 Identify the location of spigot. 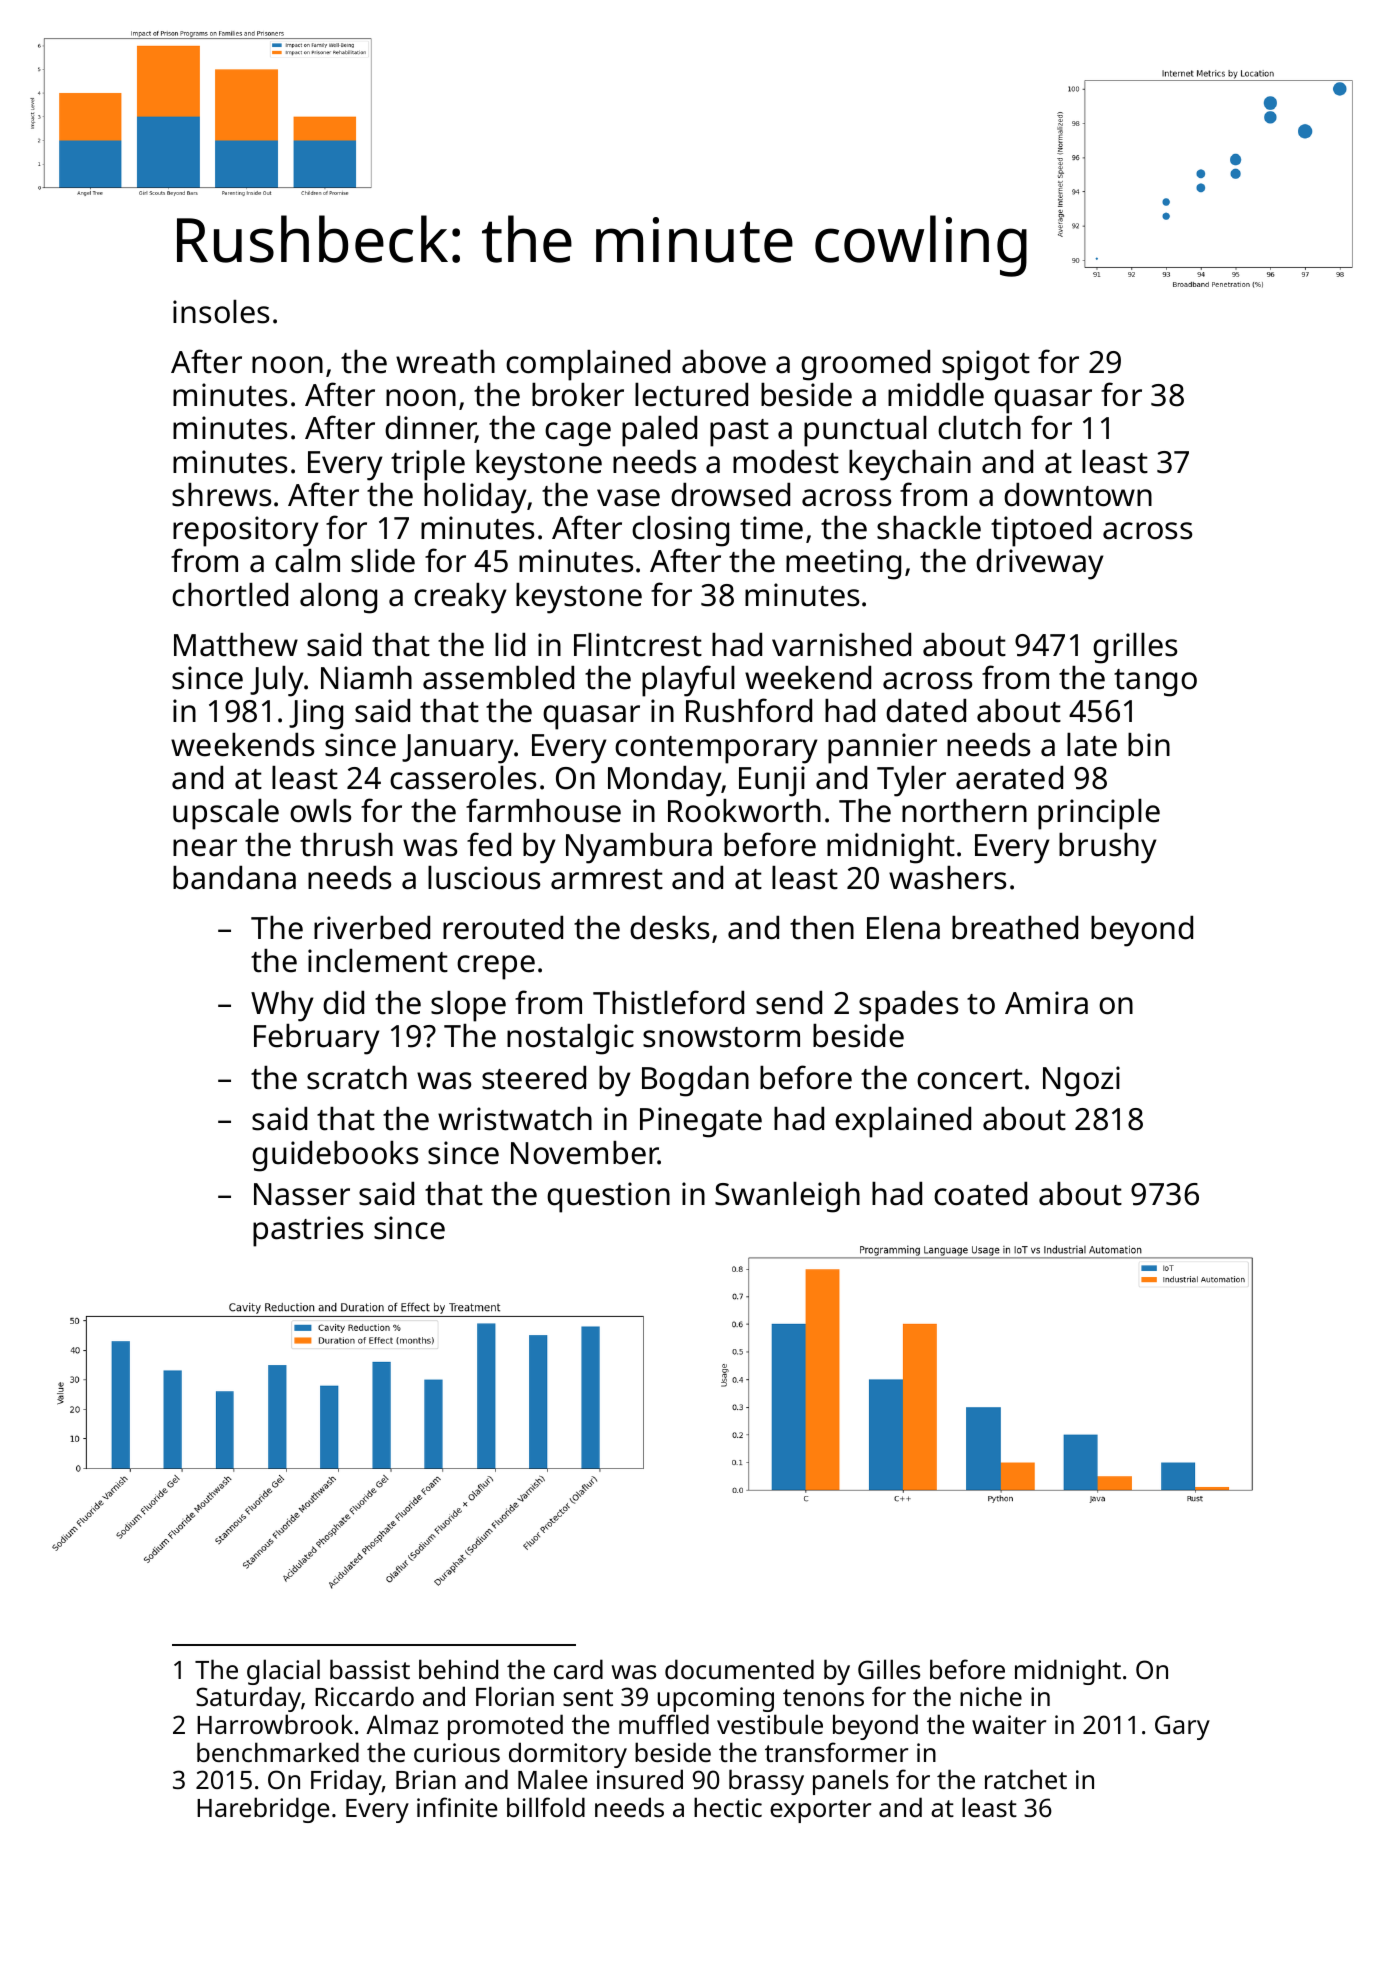
(986, 365).
